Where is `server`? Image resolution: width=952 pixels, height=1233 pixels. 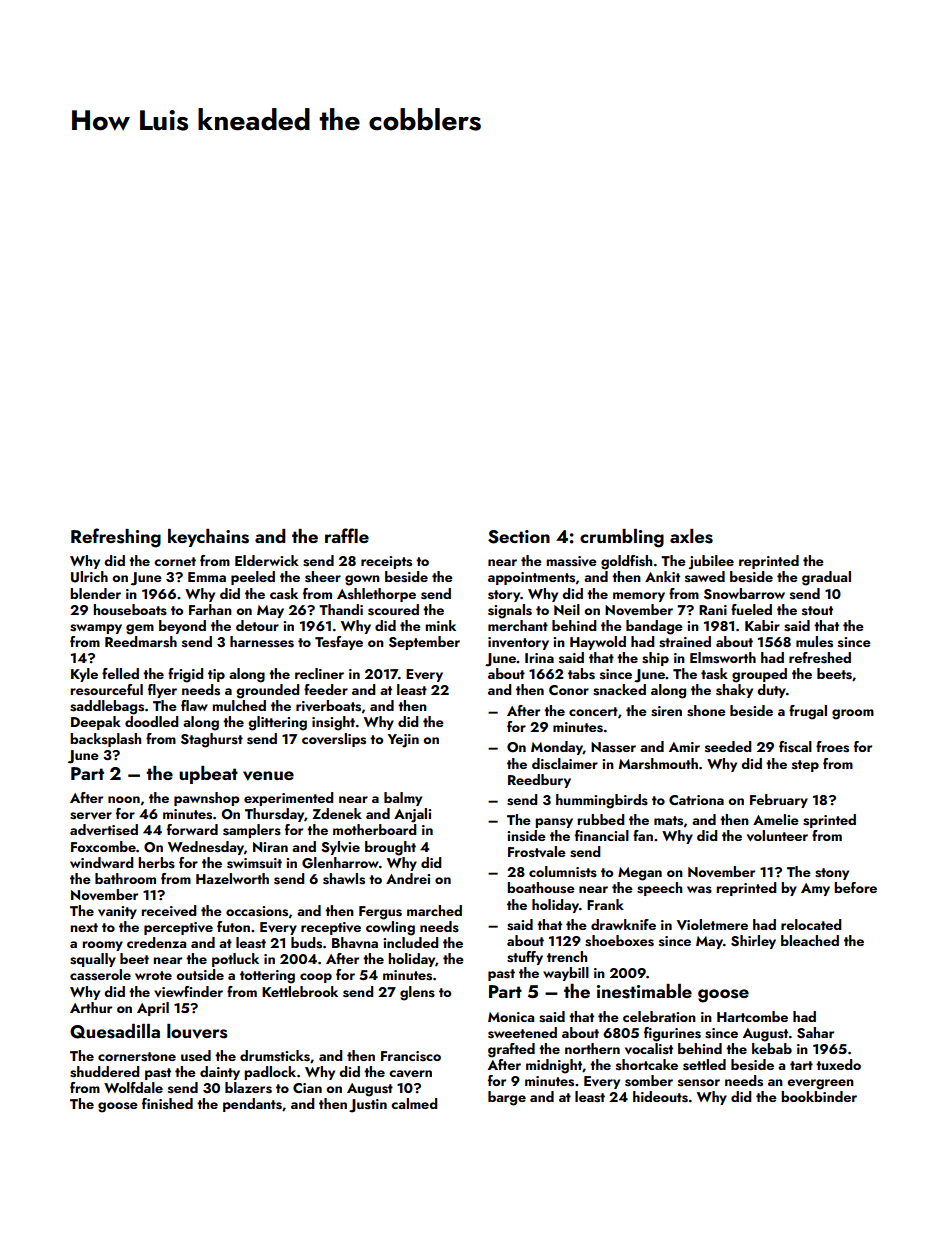
server is located at coordinates (91, 816).
